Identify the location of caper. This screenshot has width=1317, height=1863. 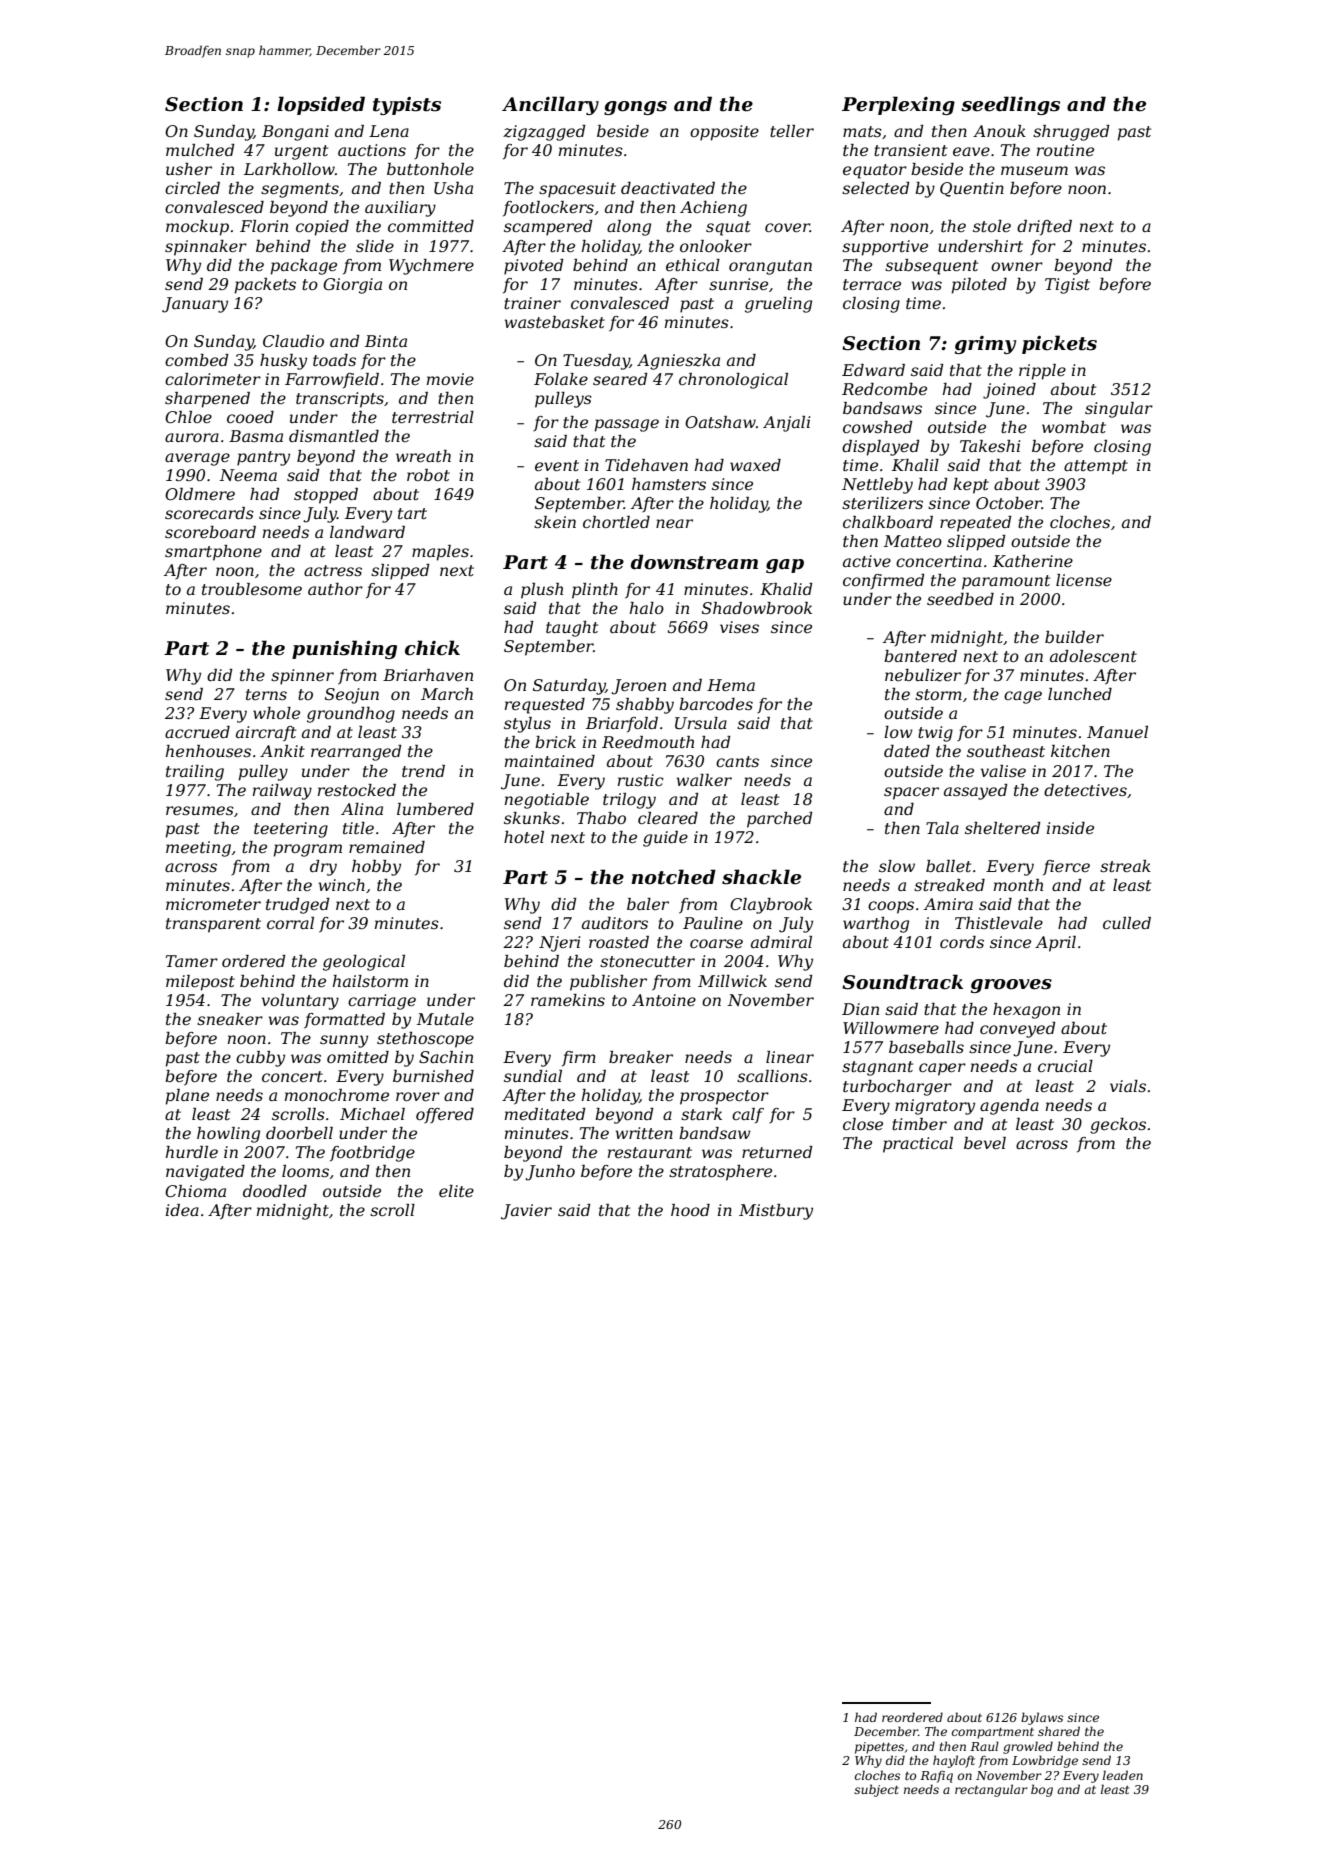
(942, 1069).
